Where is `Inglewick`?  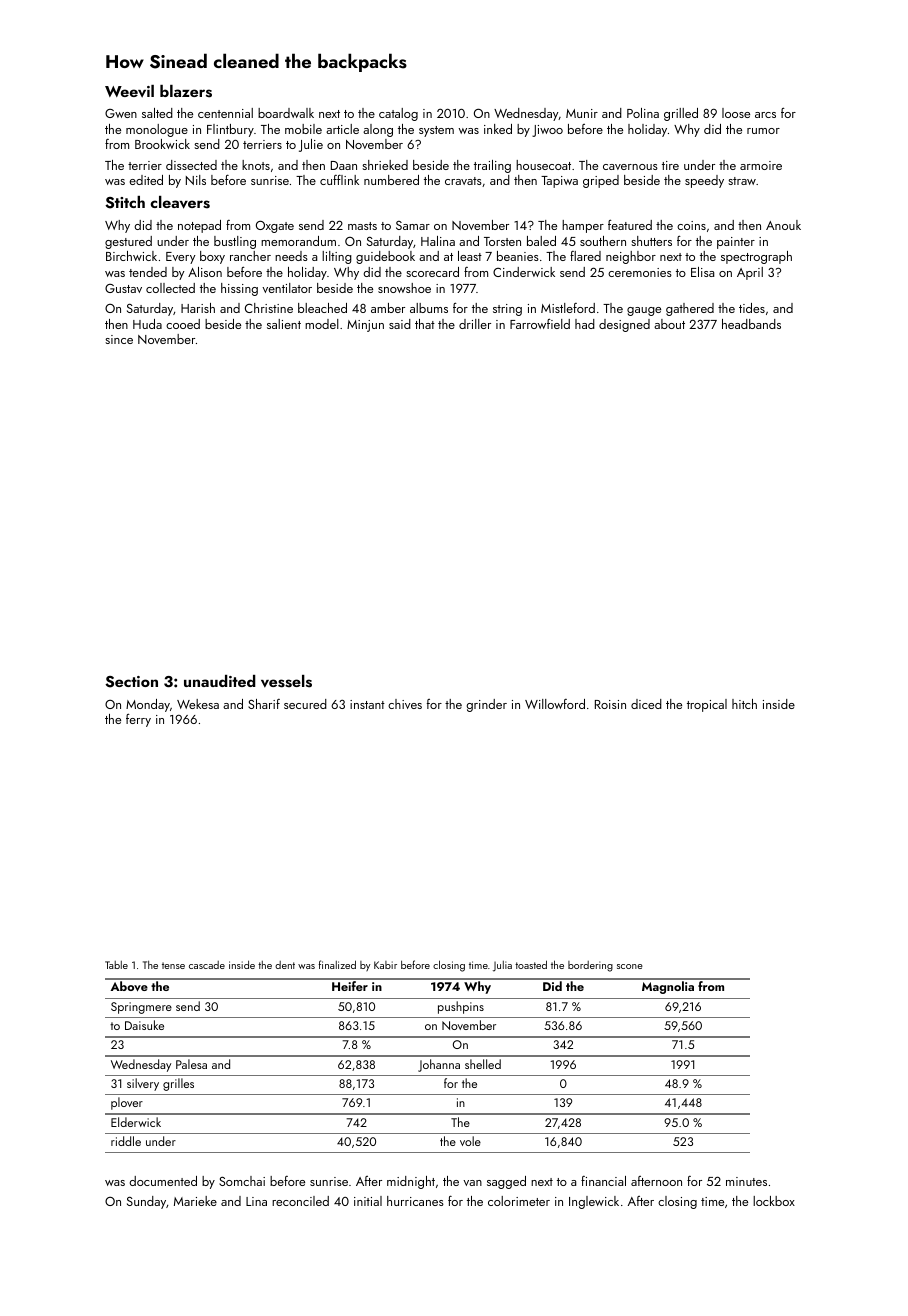
Inglewick is located at coordinates (594, 1202).
